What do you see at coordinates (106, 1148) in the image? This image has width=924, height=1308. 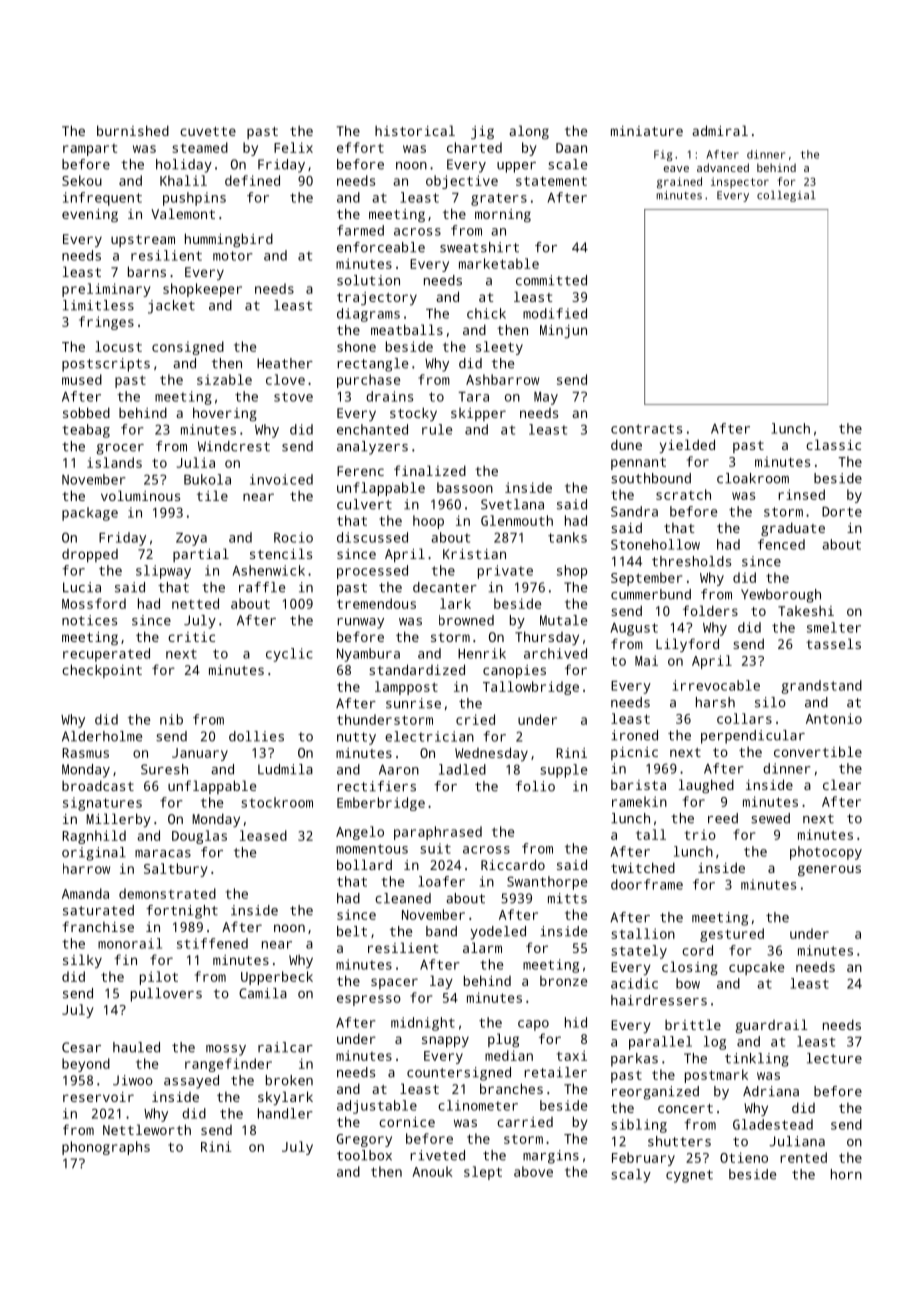 I see `phonographs` at bounding box center [106, 1148].
